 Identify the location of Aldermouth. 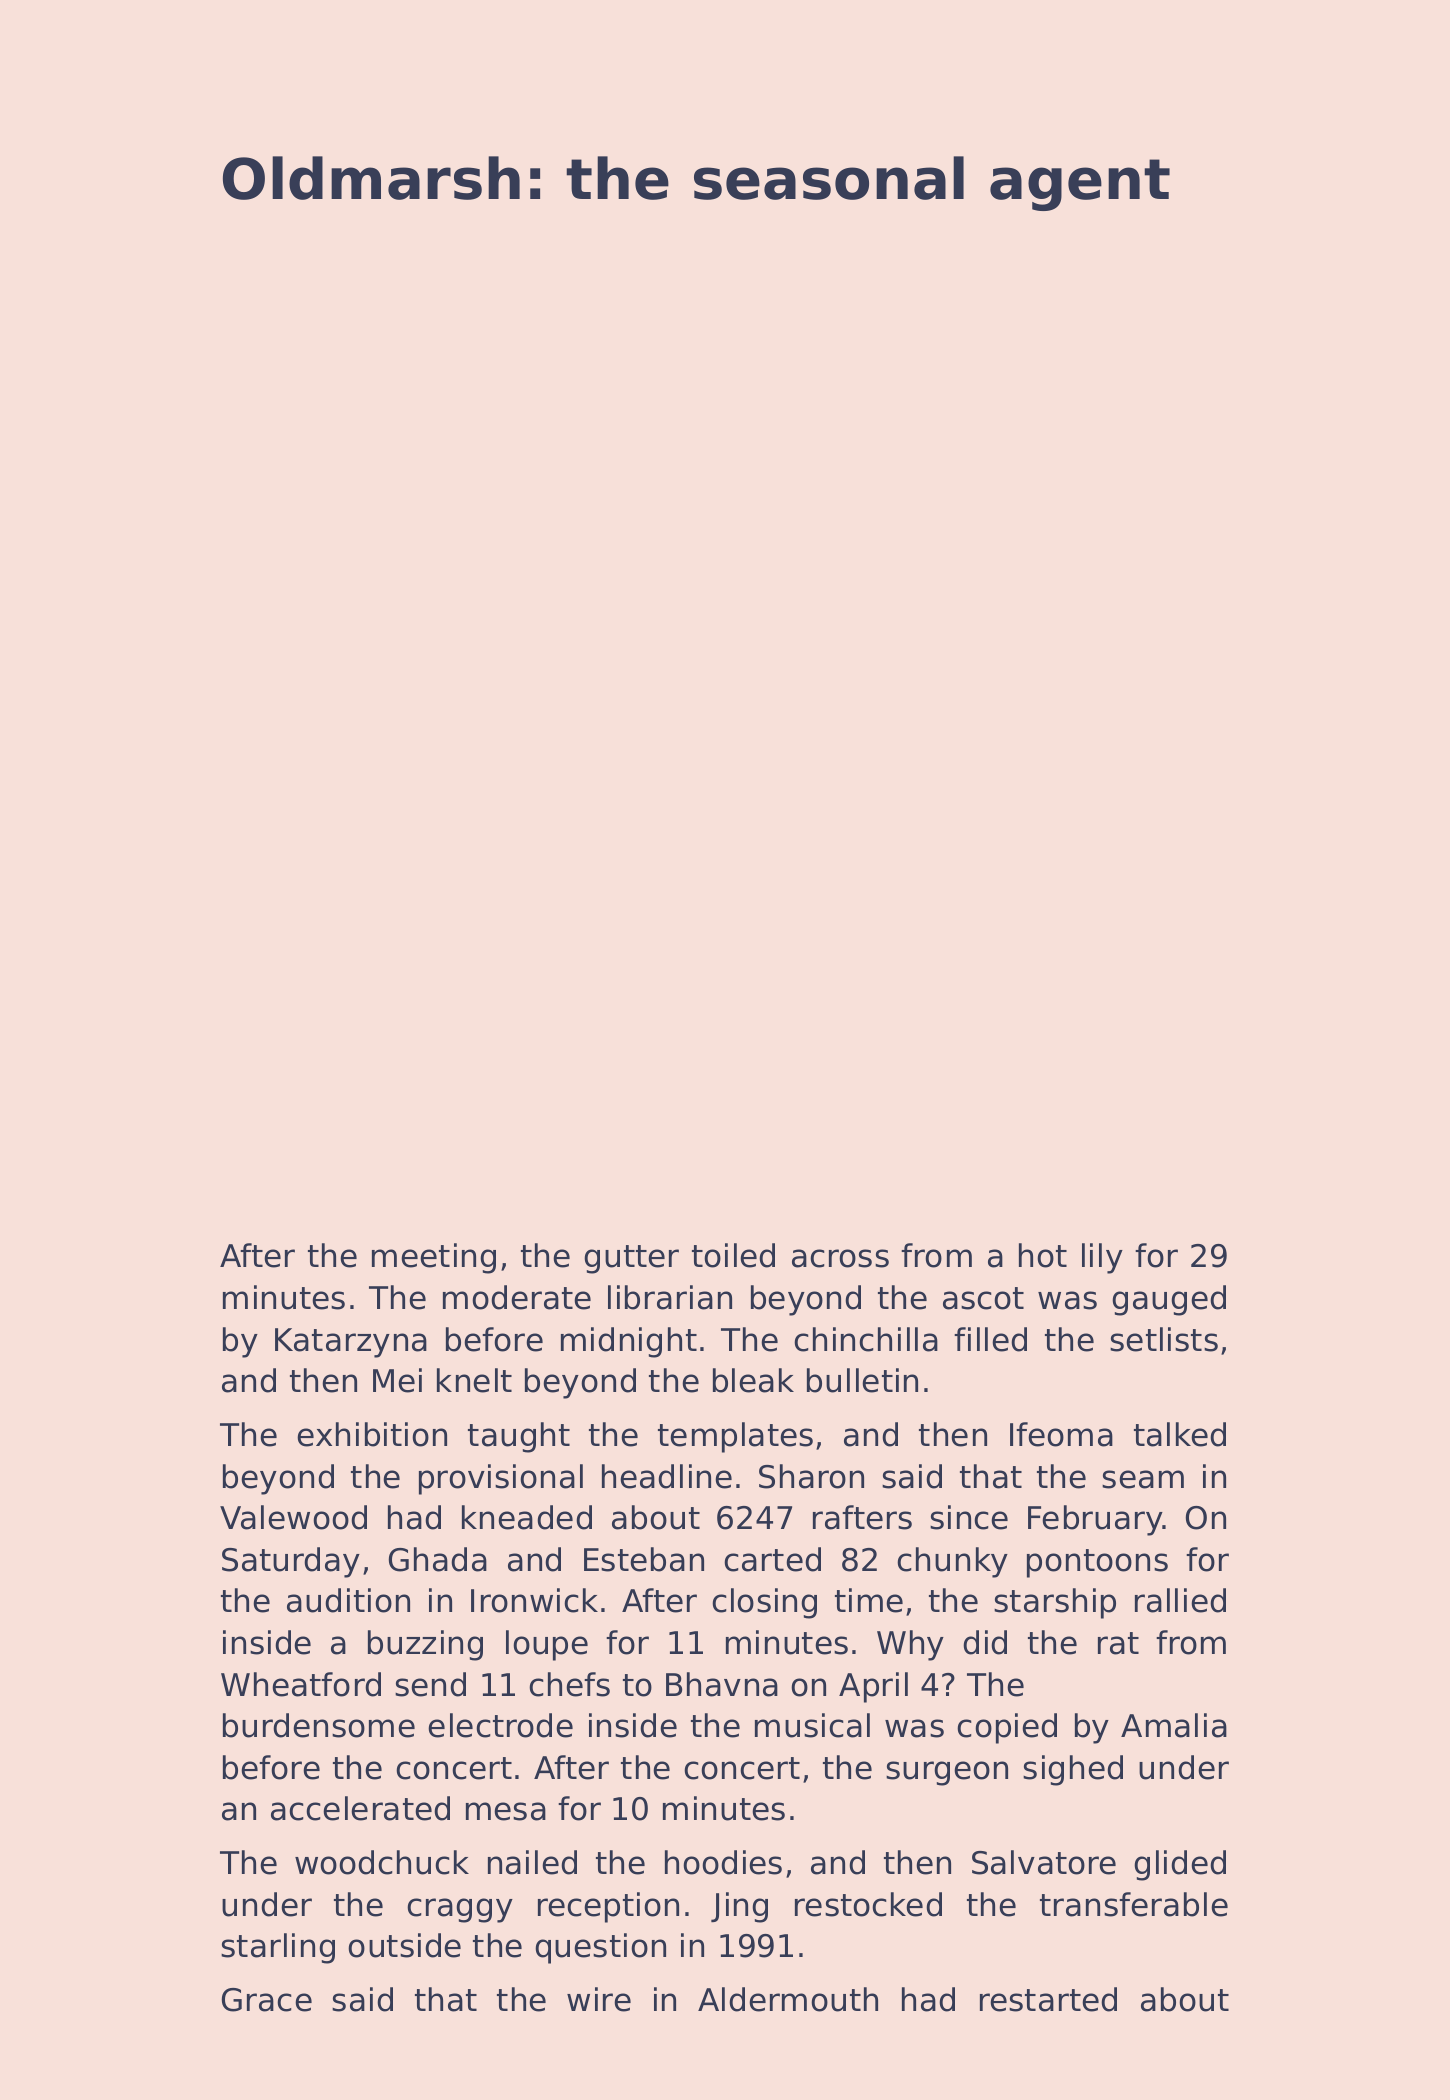
(788, 1999).
